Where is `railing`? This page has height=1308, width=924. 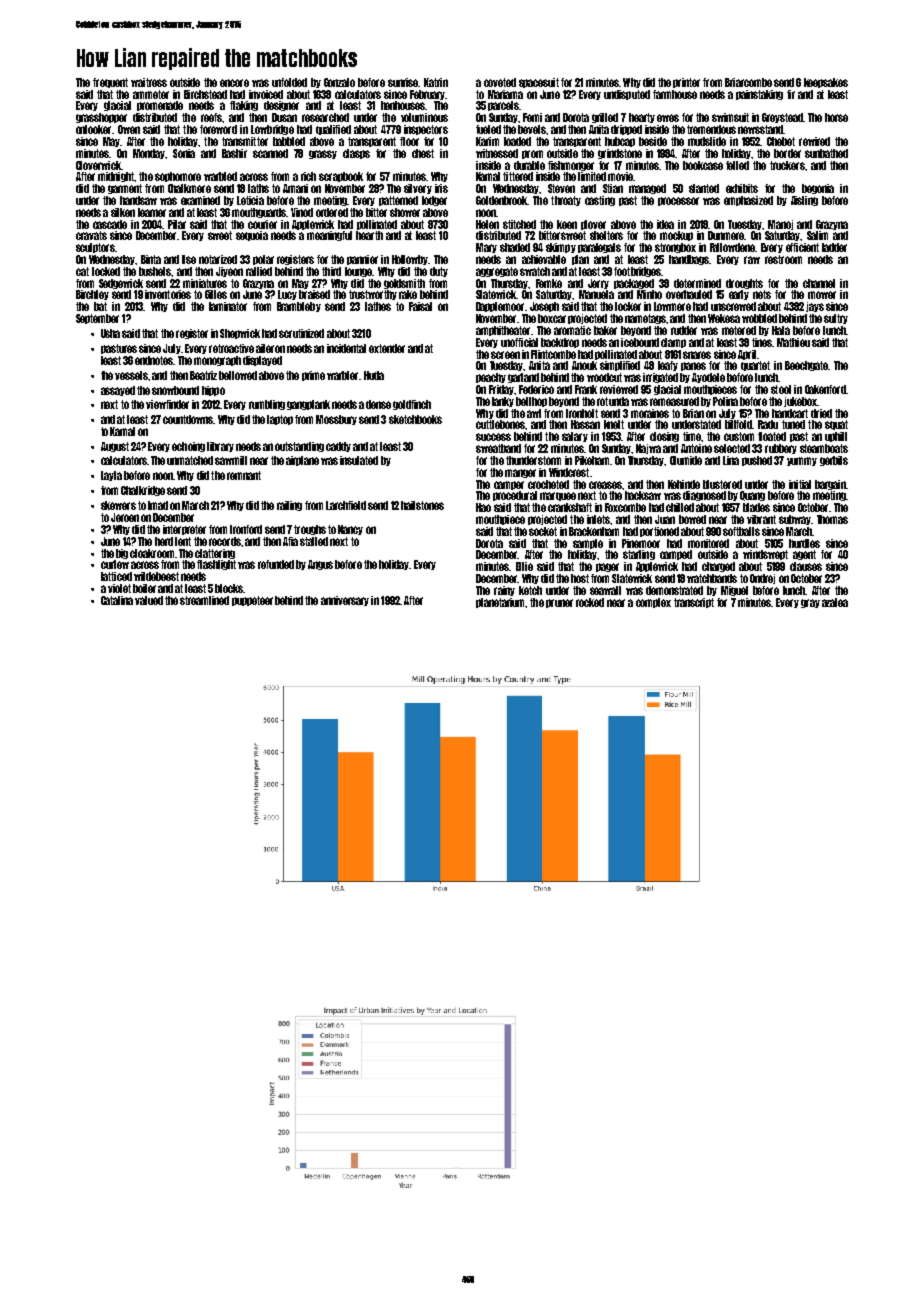
railing is located at coordinates (289, 506).
